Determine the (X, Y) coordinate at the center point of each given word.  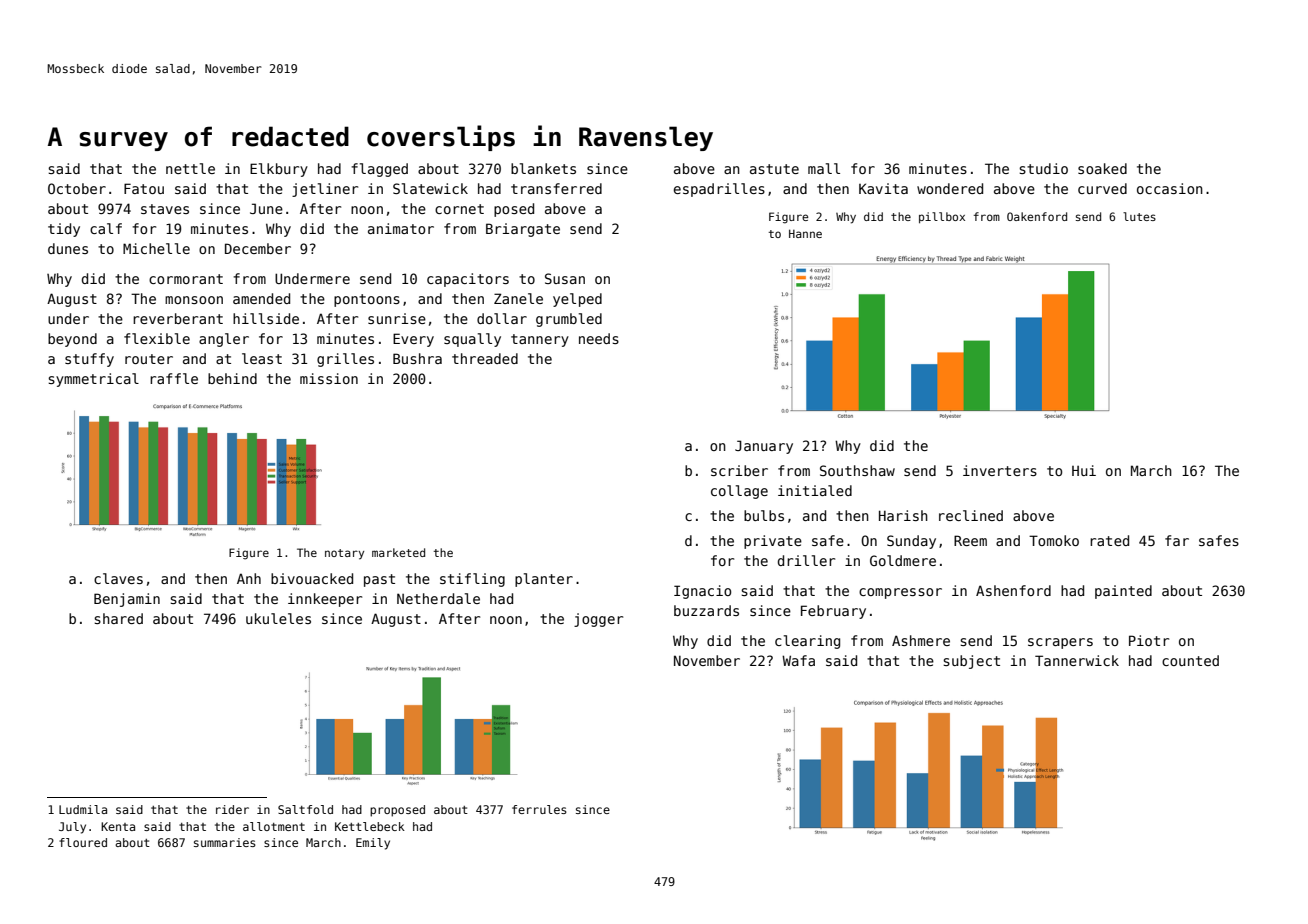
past (379, 580)
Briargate (523, 230)
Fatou (144, 188)
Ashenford (1013, 590)
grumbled (569, 320)
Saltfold (305, 809)
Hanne (805, 233)
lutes (1139, 216)
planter (544, 580)
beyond (72, 340)
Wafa (798, 660)
